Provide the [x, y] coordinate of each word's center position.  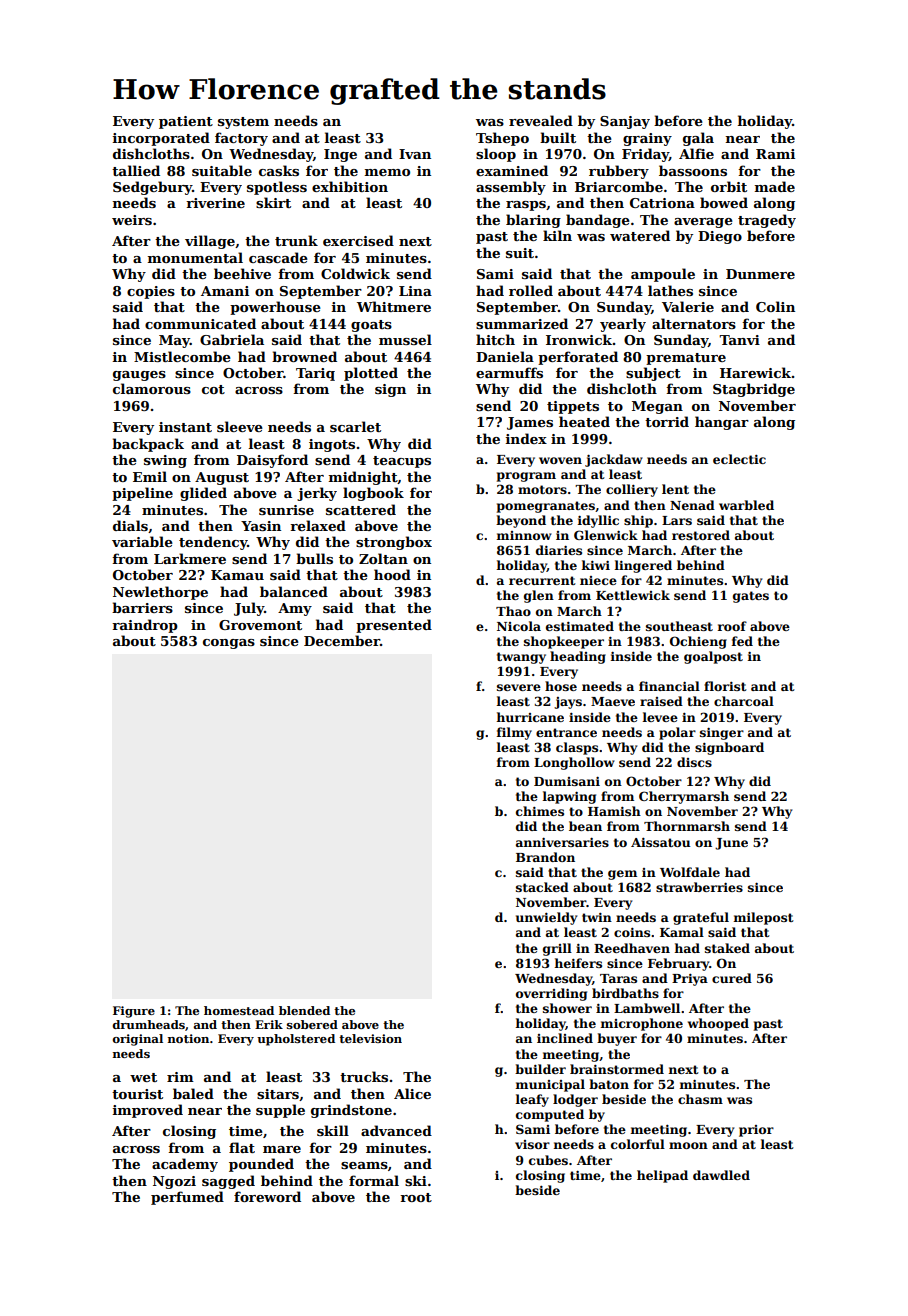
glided [203, 494]
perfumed [187, 1198]
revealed [541, 120]
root [416, 1197]
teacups [402, 462]
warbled [746, 505]
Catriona [662, 203]
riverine [215, 203]
